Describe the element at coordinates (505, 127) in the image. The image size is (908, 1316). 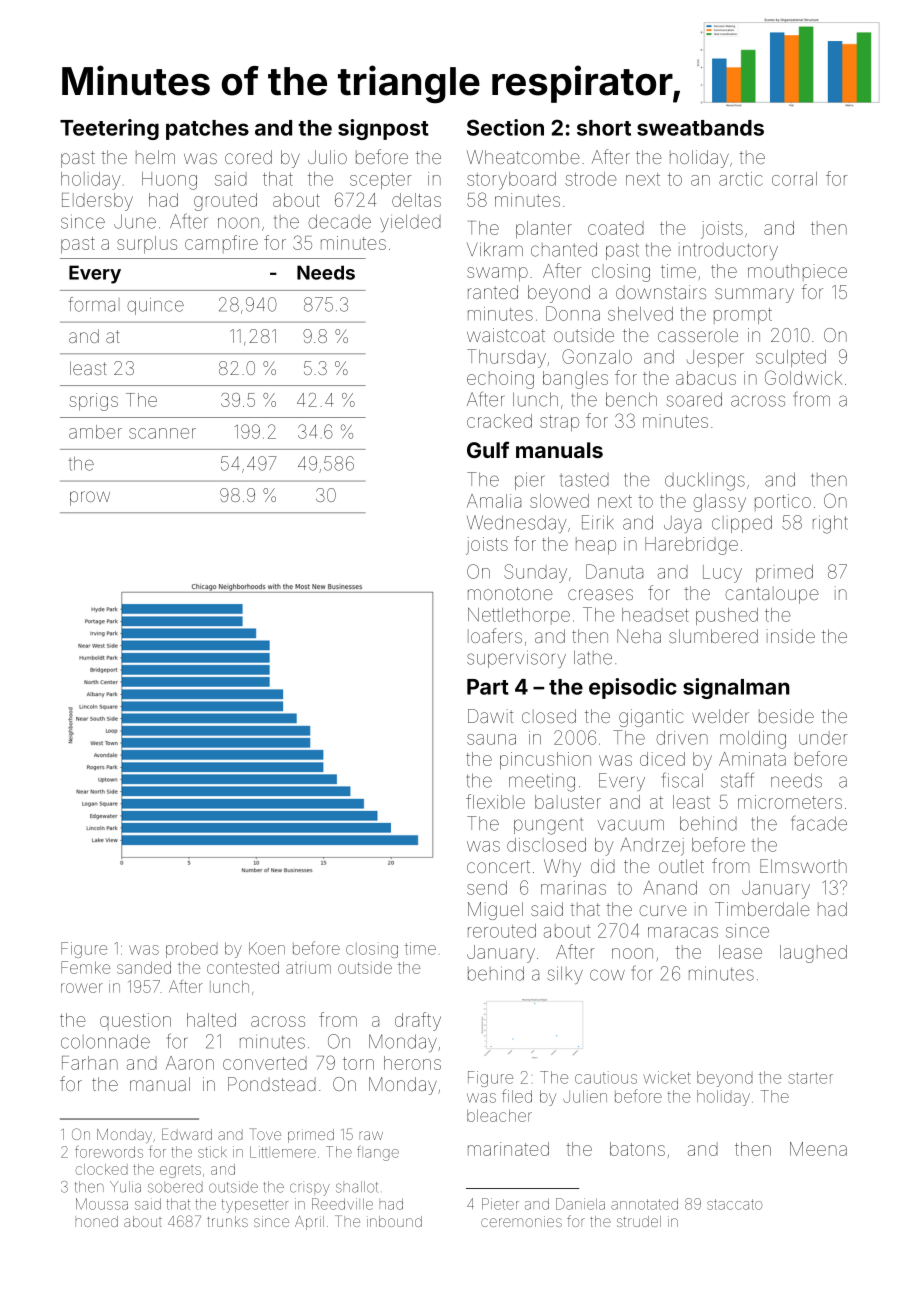
I see `Section` at that location.
